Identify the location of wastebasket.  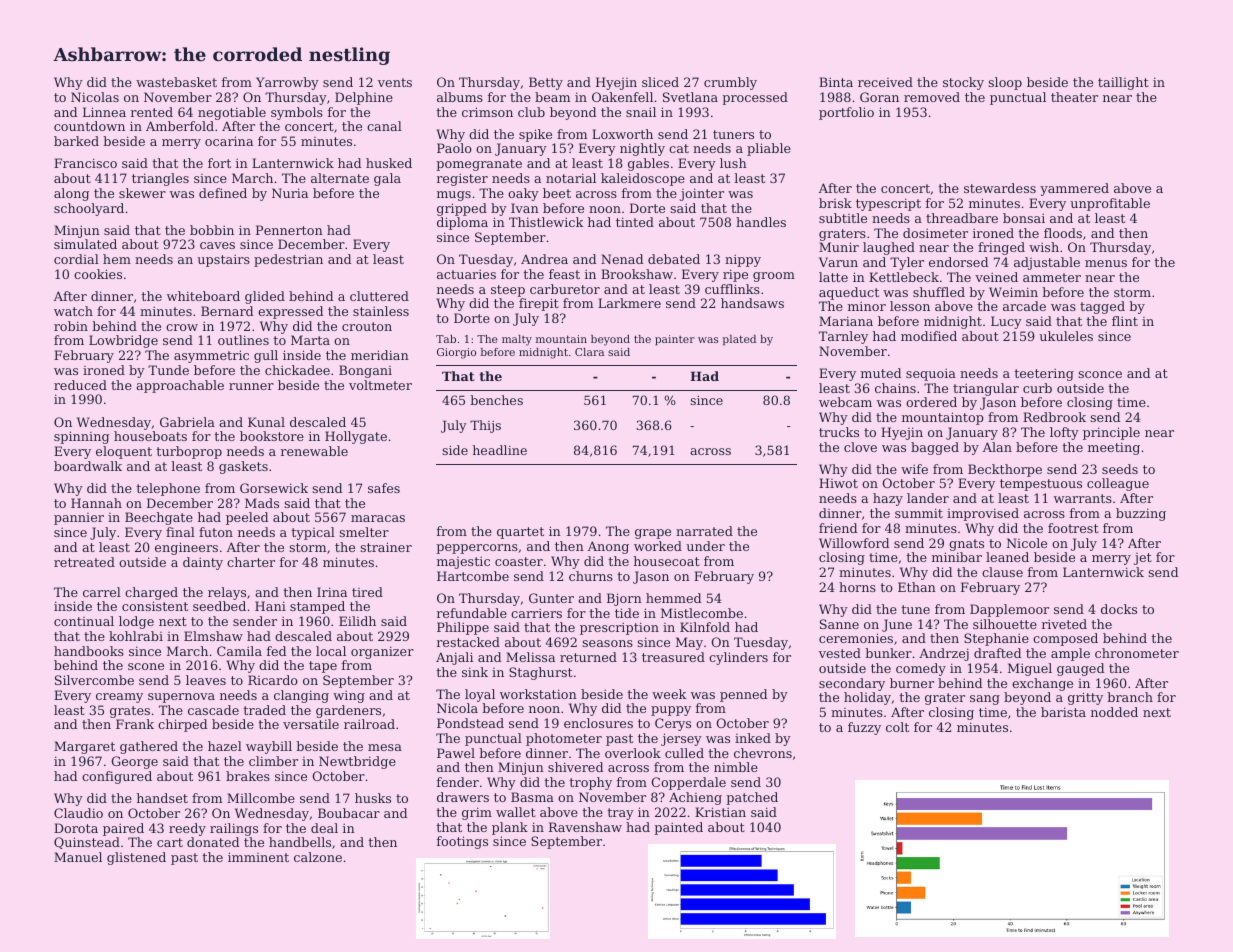
(176, 82).
